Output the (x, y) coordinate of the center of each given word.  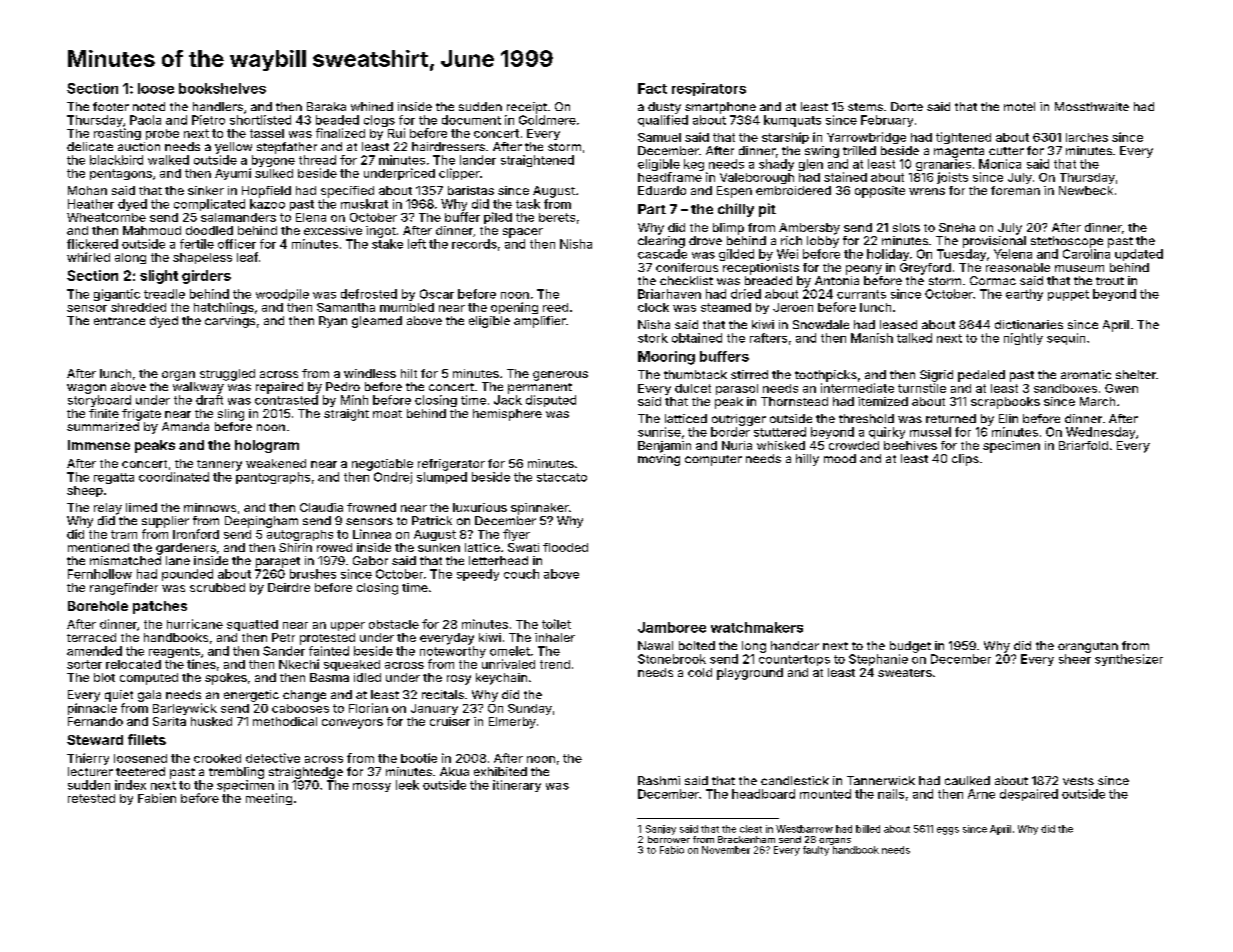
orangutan (1088, 647)
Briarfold (1083, 445)
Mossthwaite (1092, 106)
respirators (709, 89)
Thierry (88, 759)
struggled (227, 375)
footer (111, 106)
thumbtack (695, 374)
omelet (510, 651)
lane (178, 560)
